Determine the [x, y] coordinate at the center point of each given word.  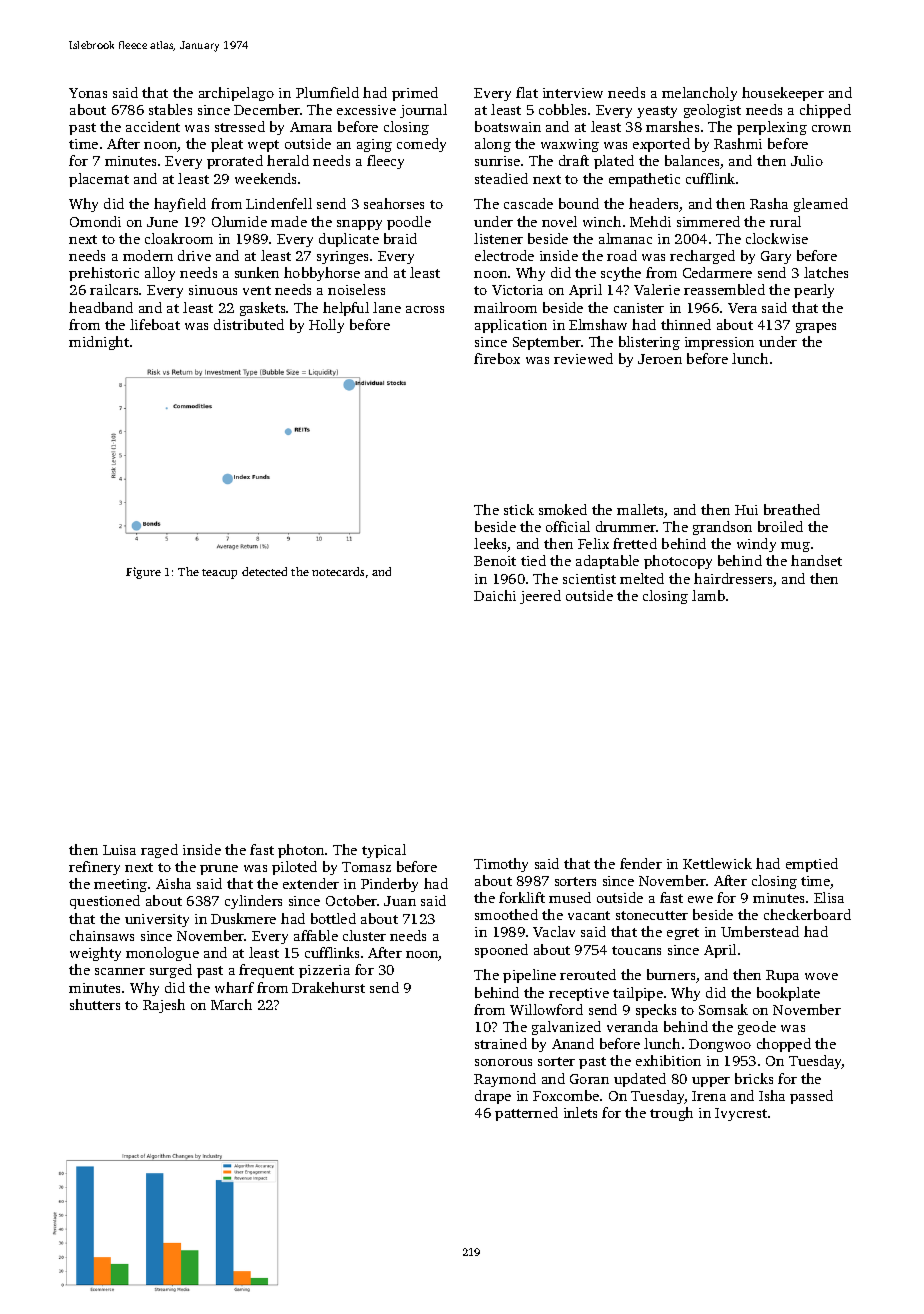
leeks [491, 545]
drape [493, 1097]
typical [384, 851]
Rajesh [164, 1006]
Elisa [829, 897]
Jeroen [660, 359]
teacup [219, 574]
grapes [816, 328]
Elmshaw [598, 324]
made [289, 221]
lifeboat [155, 324]
